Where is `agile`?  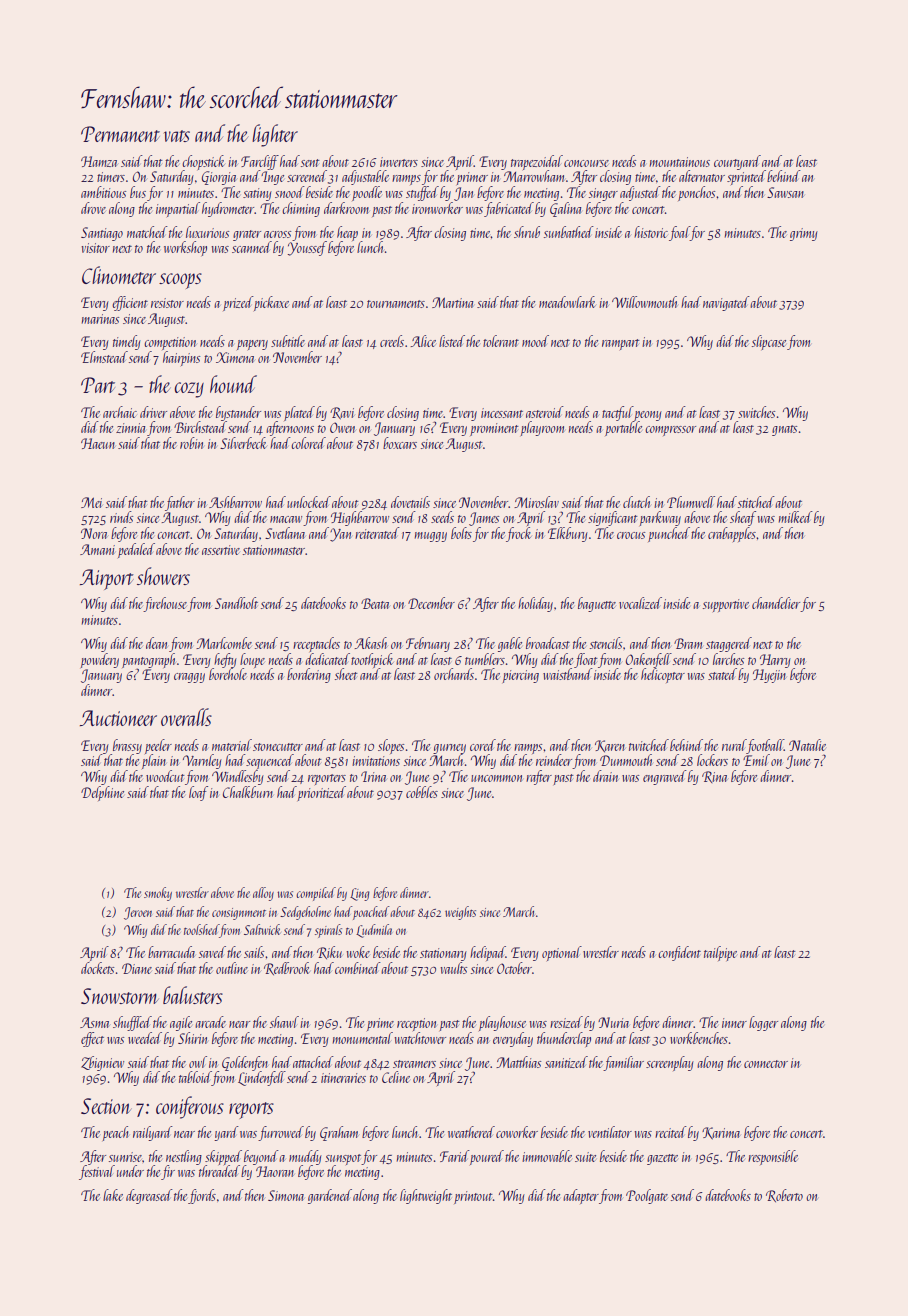 agile is located at coordinates (181, 1023).
